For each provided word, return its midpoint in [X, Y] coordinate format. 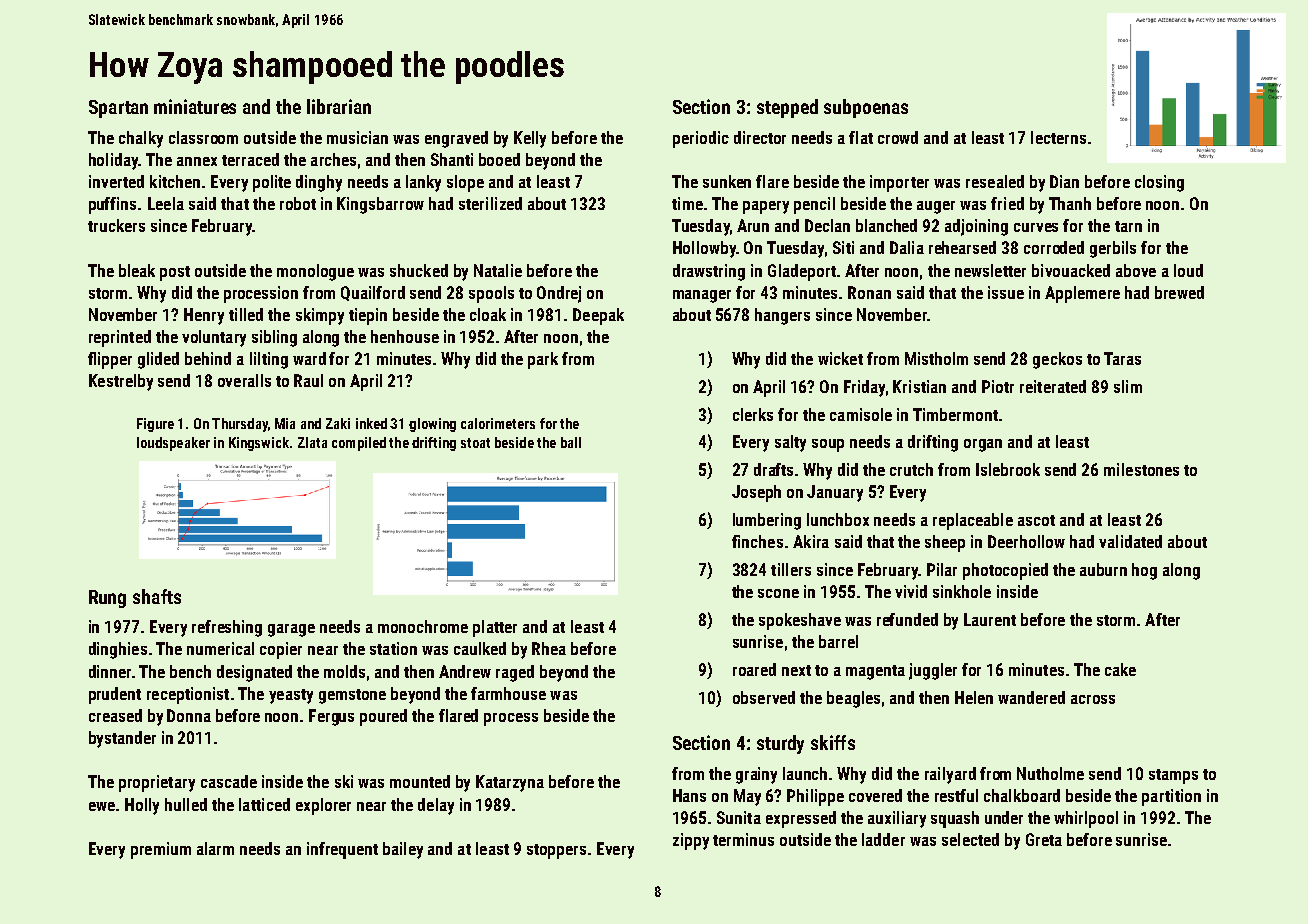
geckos [1057, 360]
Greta [1044, 839]
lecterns [1058, 137]
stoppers [556, 851]
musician [357, 137]
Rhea [549, 648]
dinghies [118, 650]
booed [499, 159]
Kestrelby [121, 382]
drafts [773, 469]
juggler [933, 671]
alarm [215, 848]
